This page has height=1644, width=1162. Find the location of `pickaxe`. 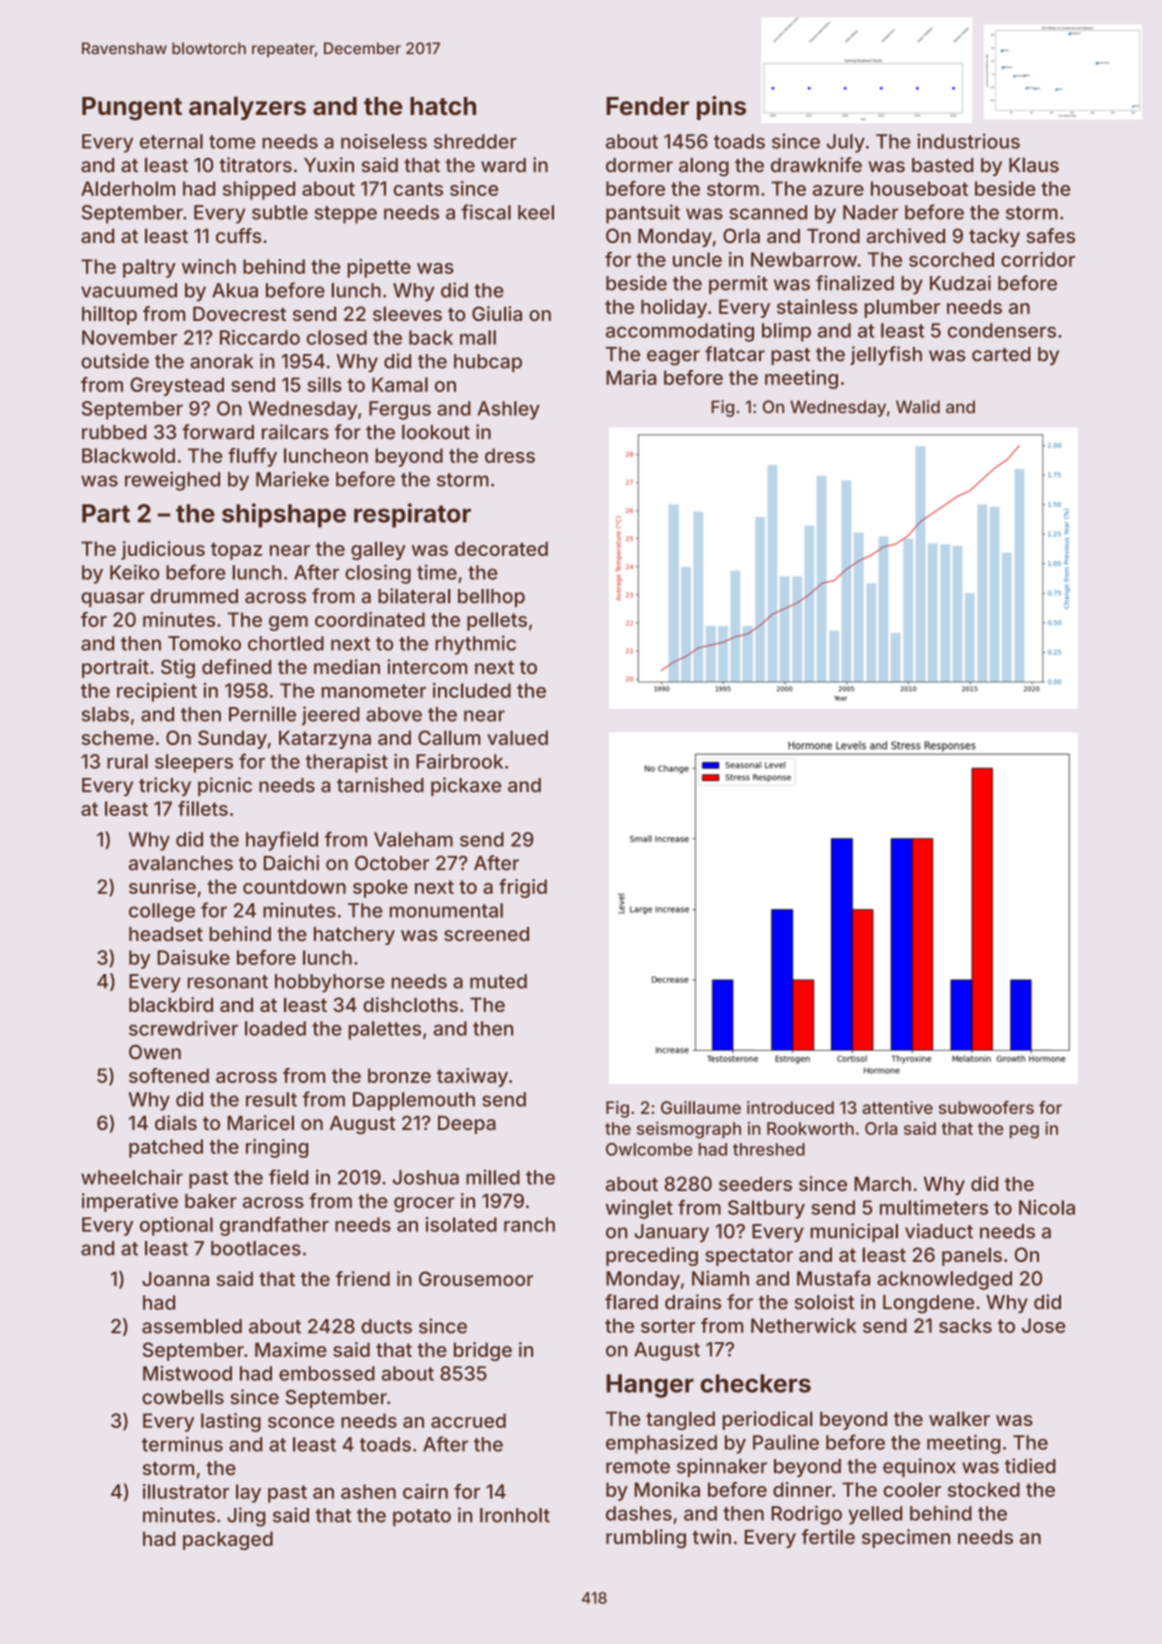

pickaxe is located at coordinates (466, 786).
